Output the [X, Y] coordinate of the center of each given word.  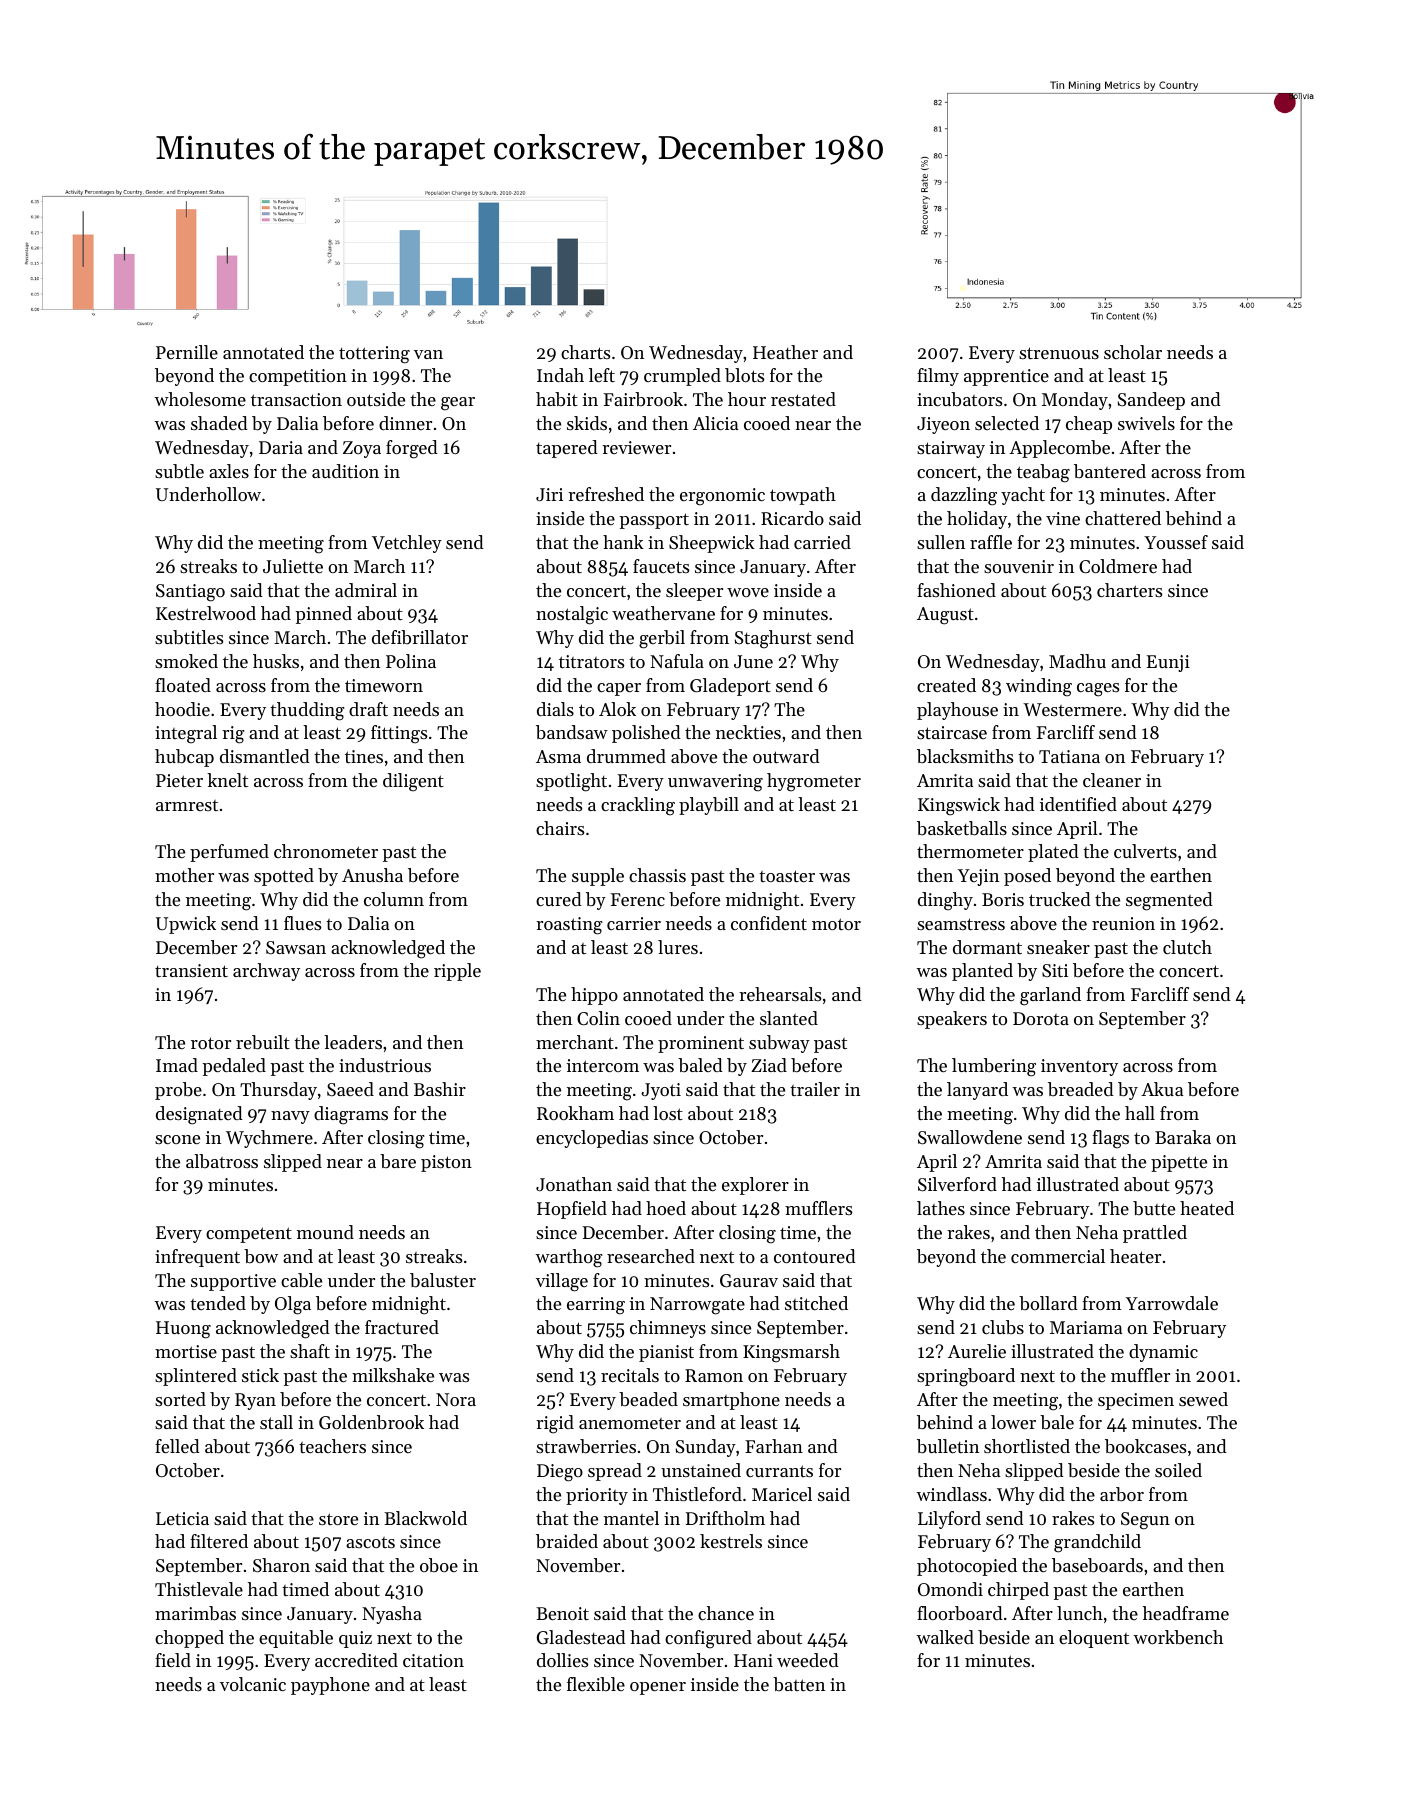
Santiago [190, 593]
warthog [569, 1258]
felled [177, 1446]
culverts [1145, 851]
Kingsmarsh [791, 1353]
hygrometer [814, 782]
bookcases [1145, 1446]
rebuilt [263, 1042]
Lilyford [949, 1520]
